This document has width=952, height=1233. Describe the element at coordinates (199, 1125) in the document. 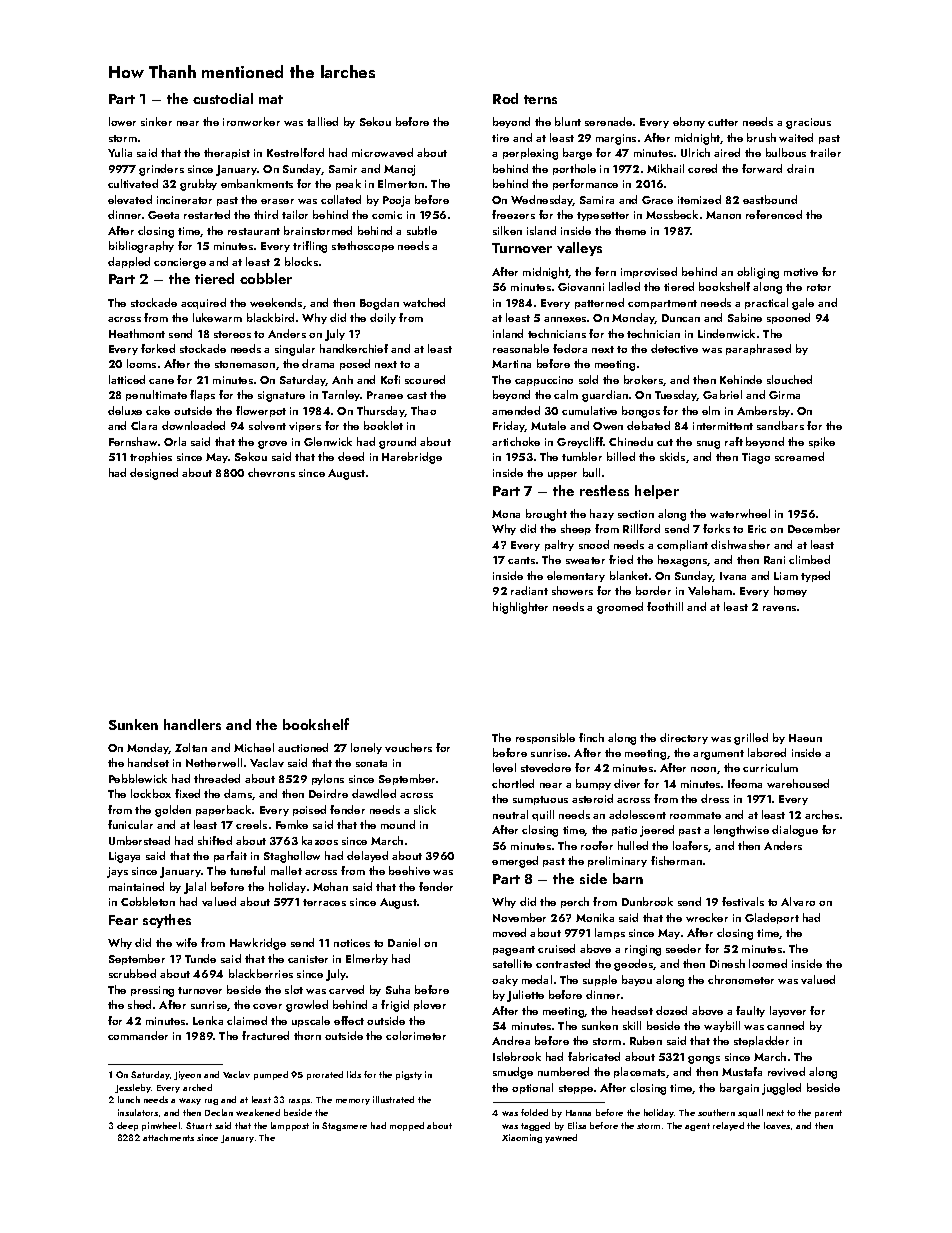

I see `Stuart` at that location.
